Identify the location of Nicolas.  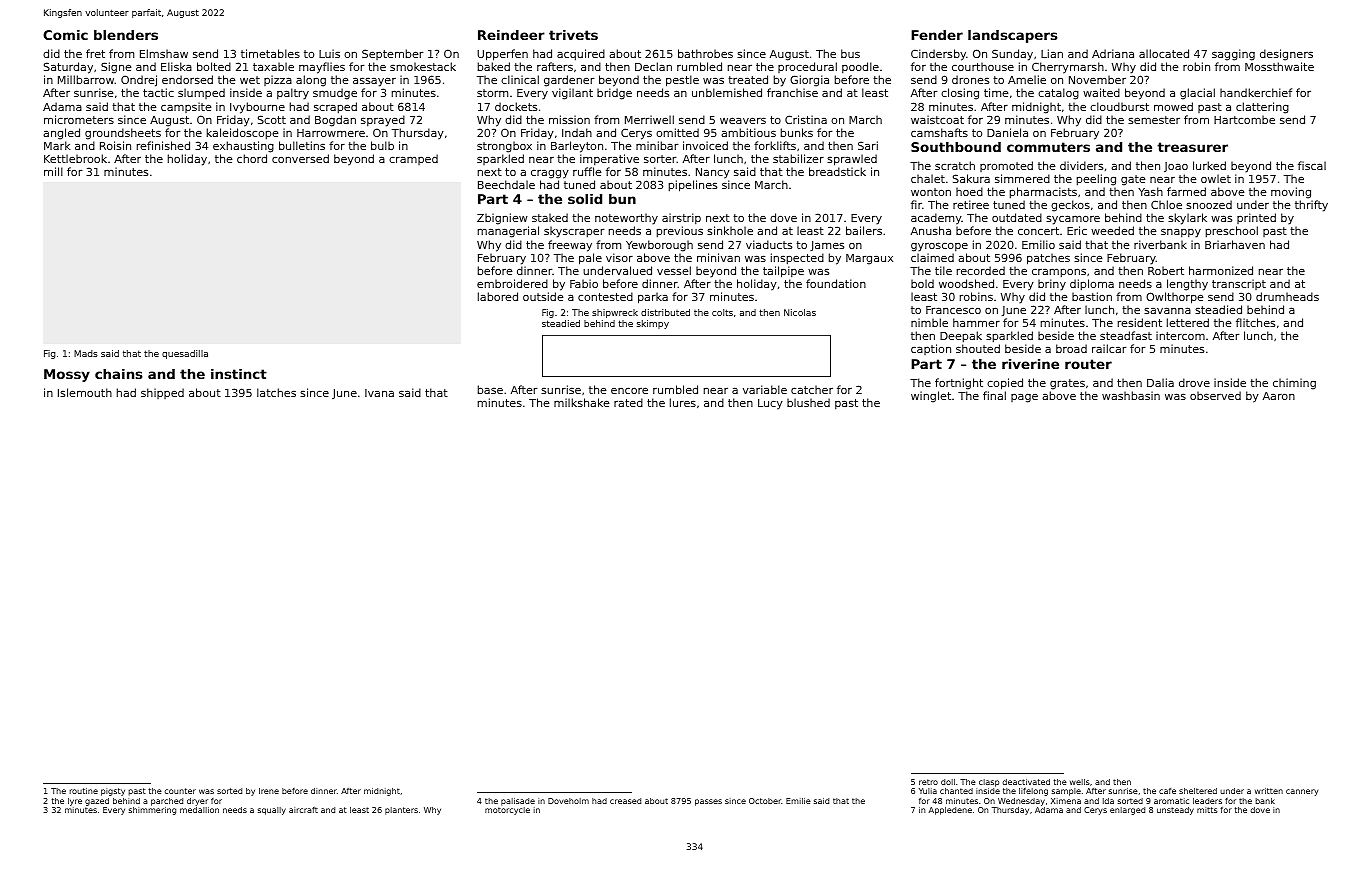
(800, 312).
